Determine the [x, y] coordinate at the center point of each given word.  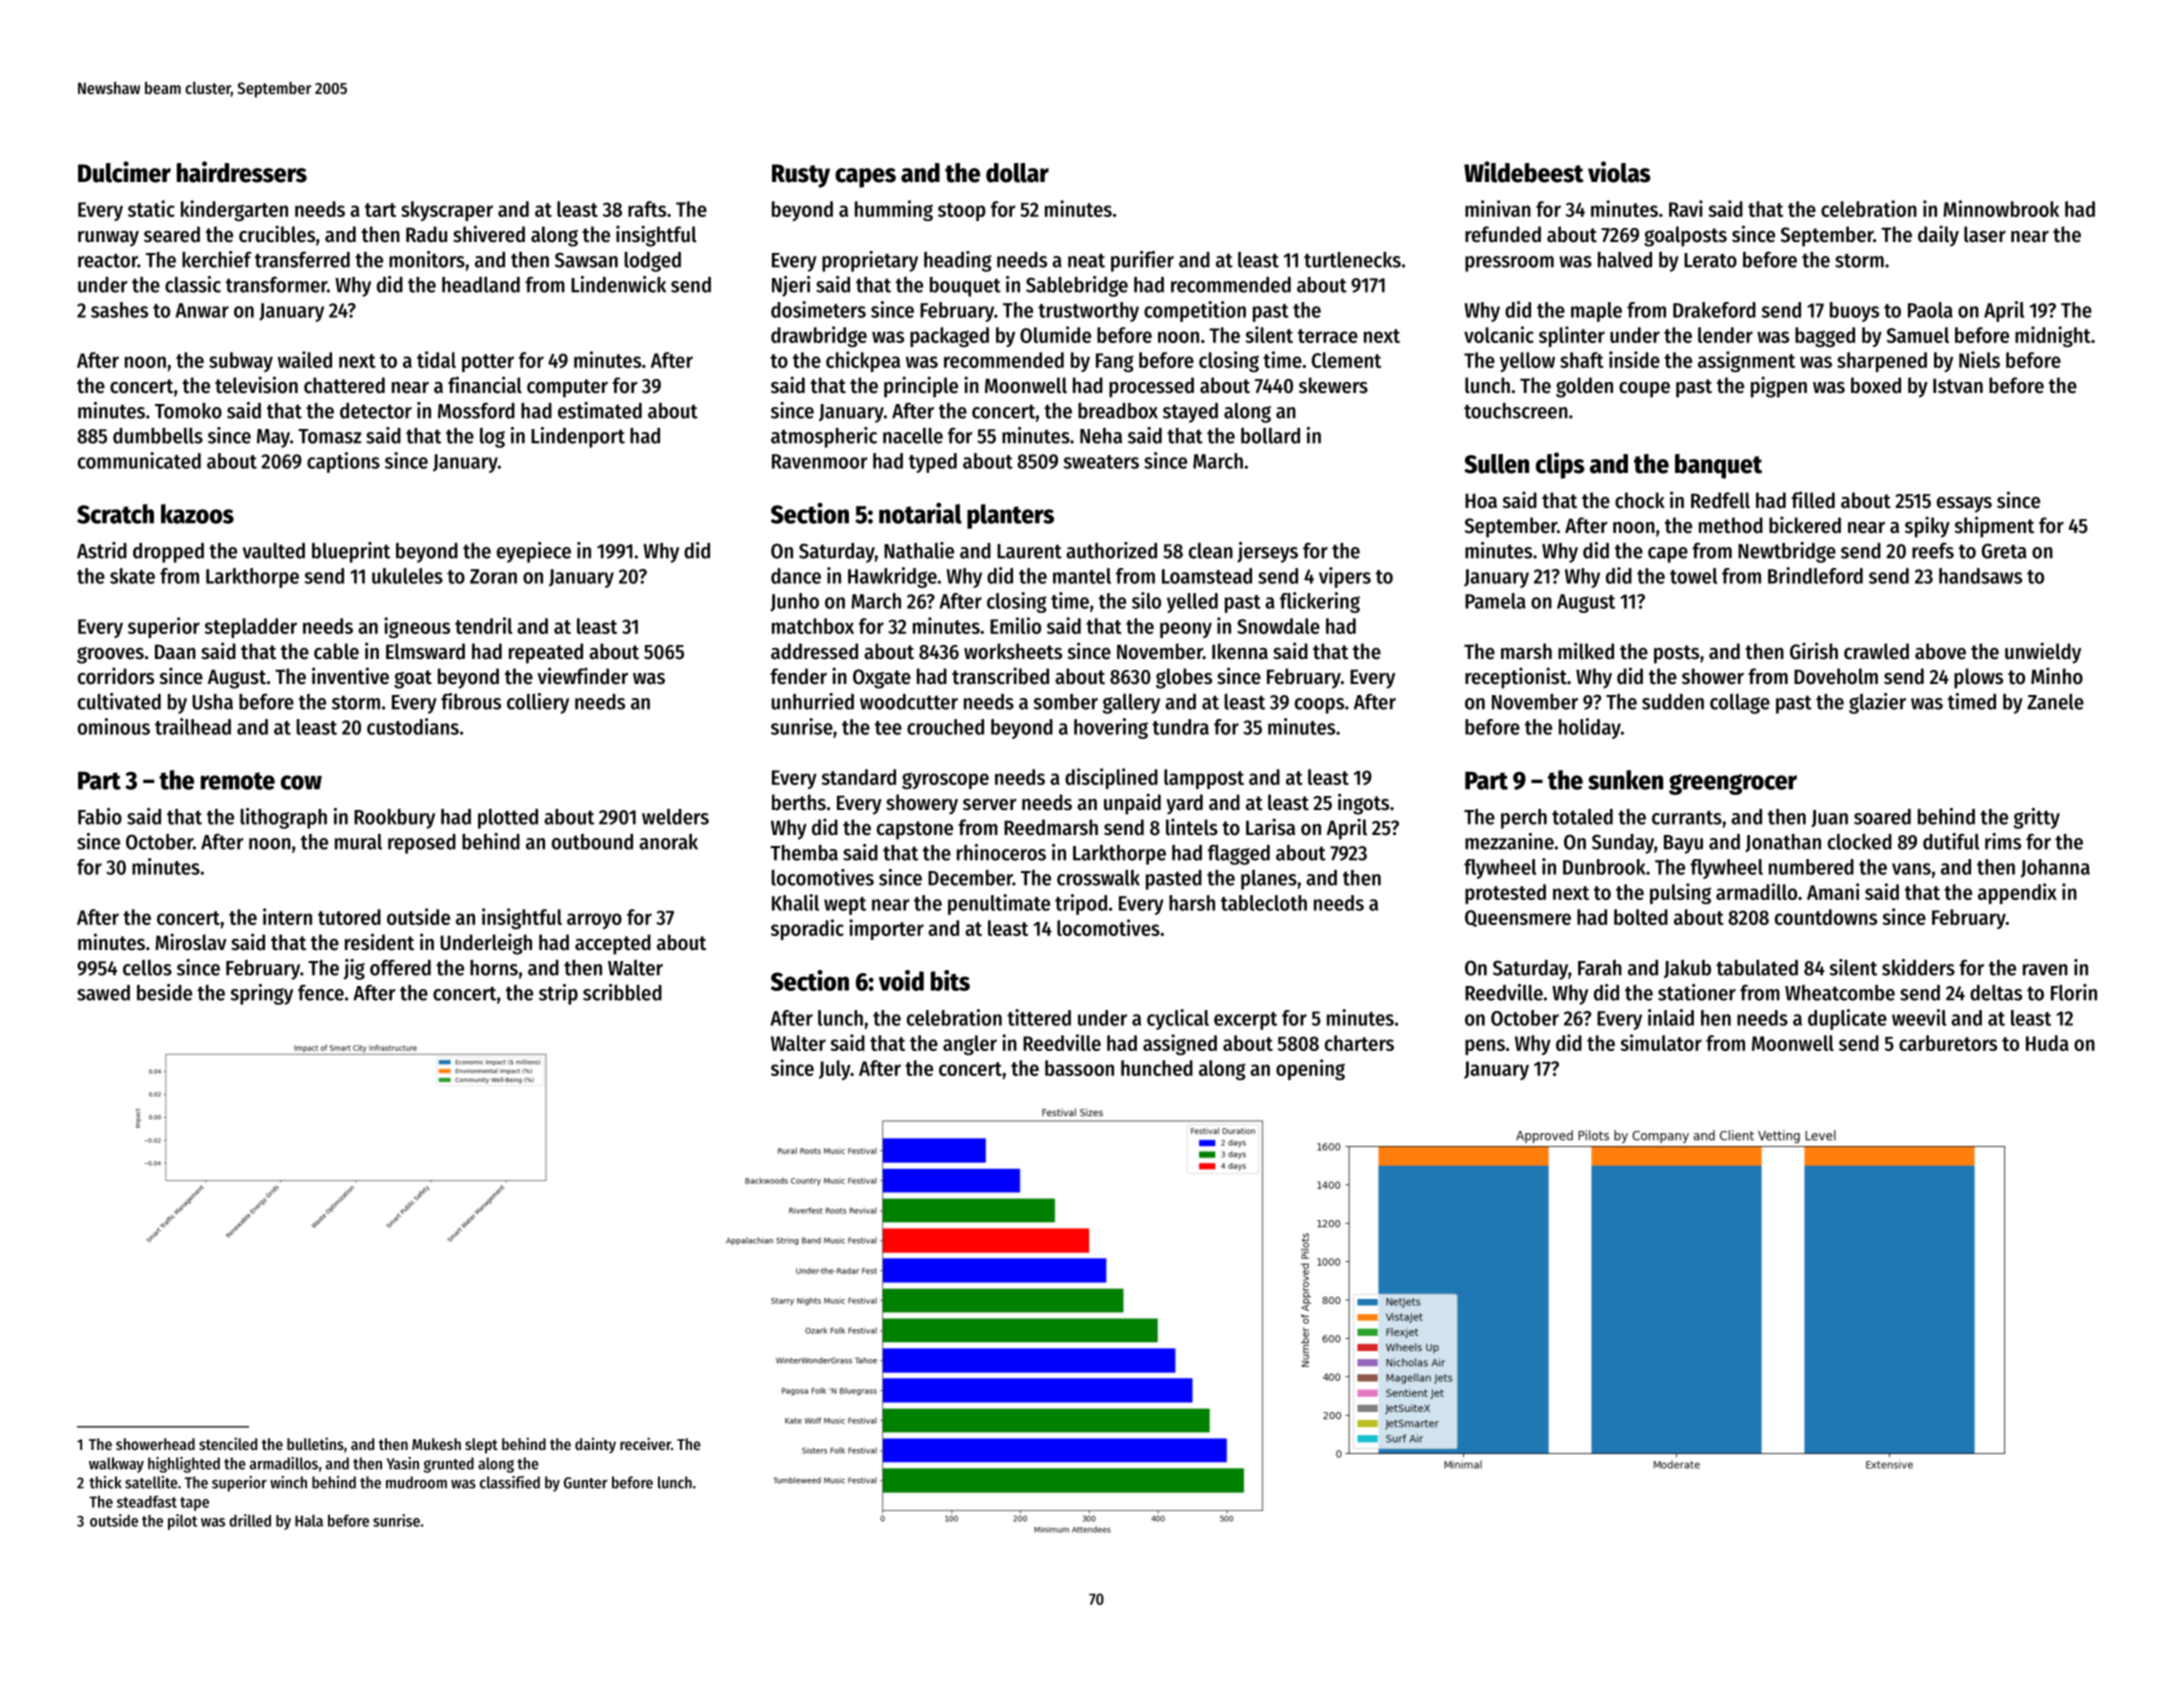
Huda [2047, 1043]
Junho [794, 602]
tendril [484, 625]
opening [1310, 1069]
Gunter [585, 1483]
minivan [1498, 208]
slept [481, 1446]
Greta [2004, 551]
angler [970, 1045]
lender [1725, 335]
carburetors [1948, 1043]
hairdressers [242, 172]
